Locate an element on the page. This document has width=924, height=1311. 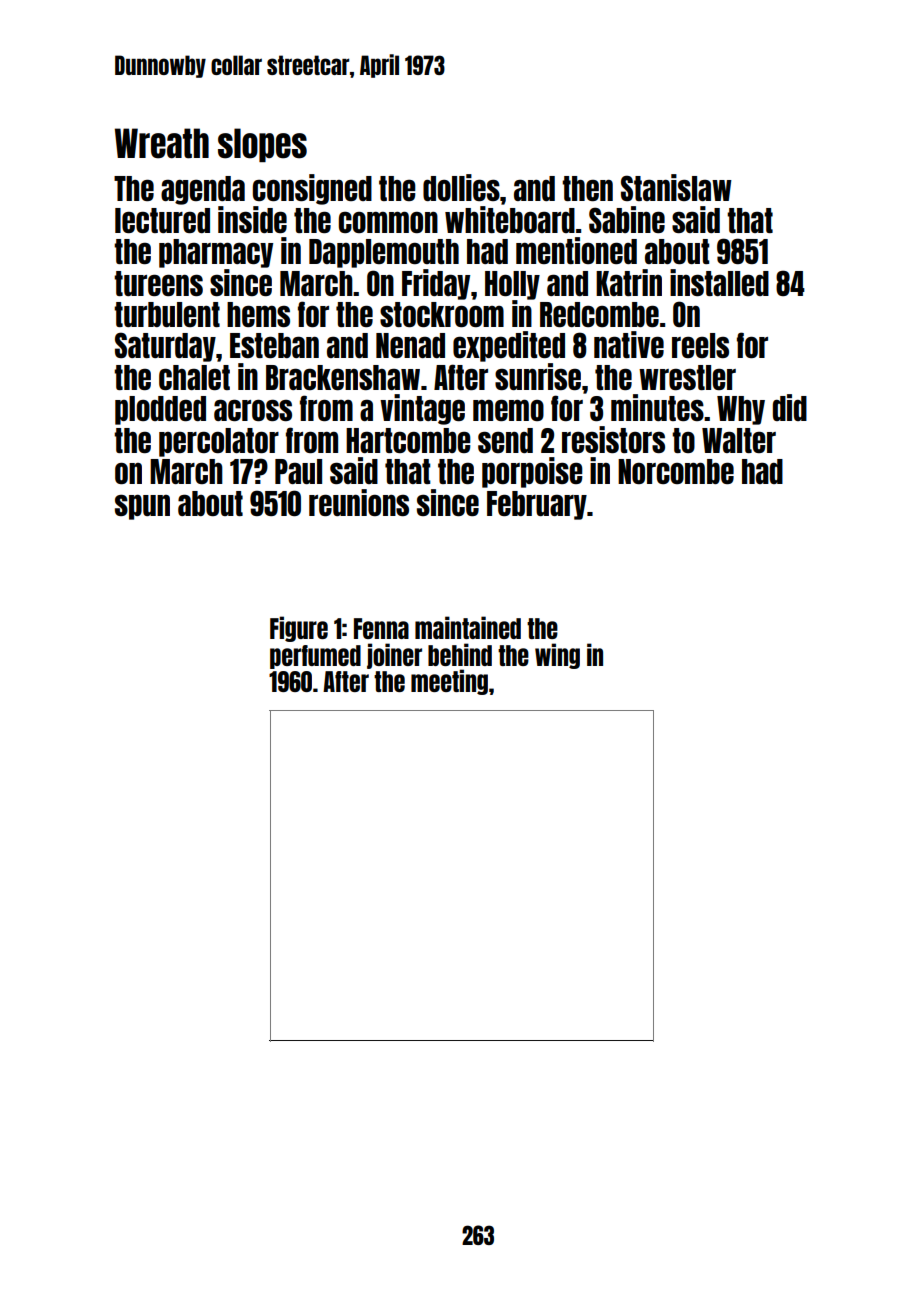
porpoise is located at coordinates (532, 472).
